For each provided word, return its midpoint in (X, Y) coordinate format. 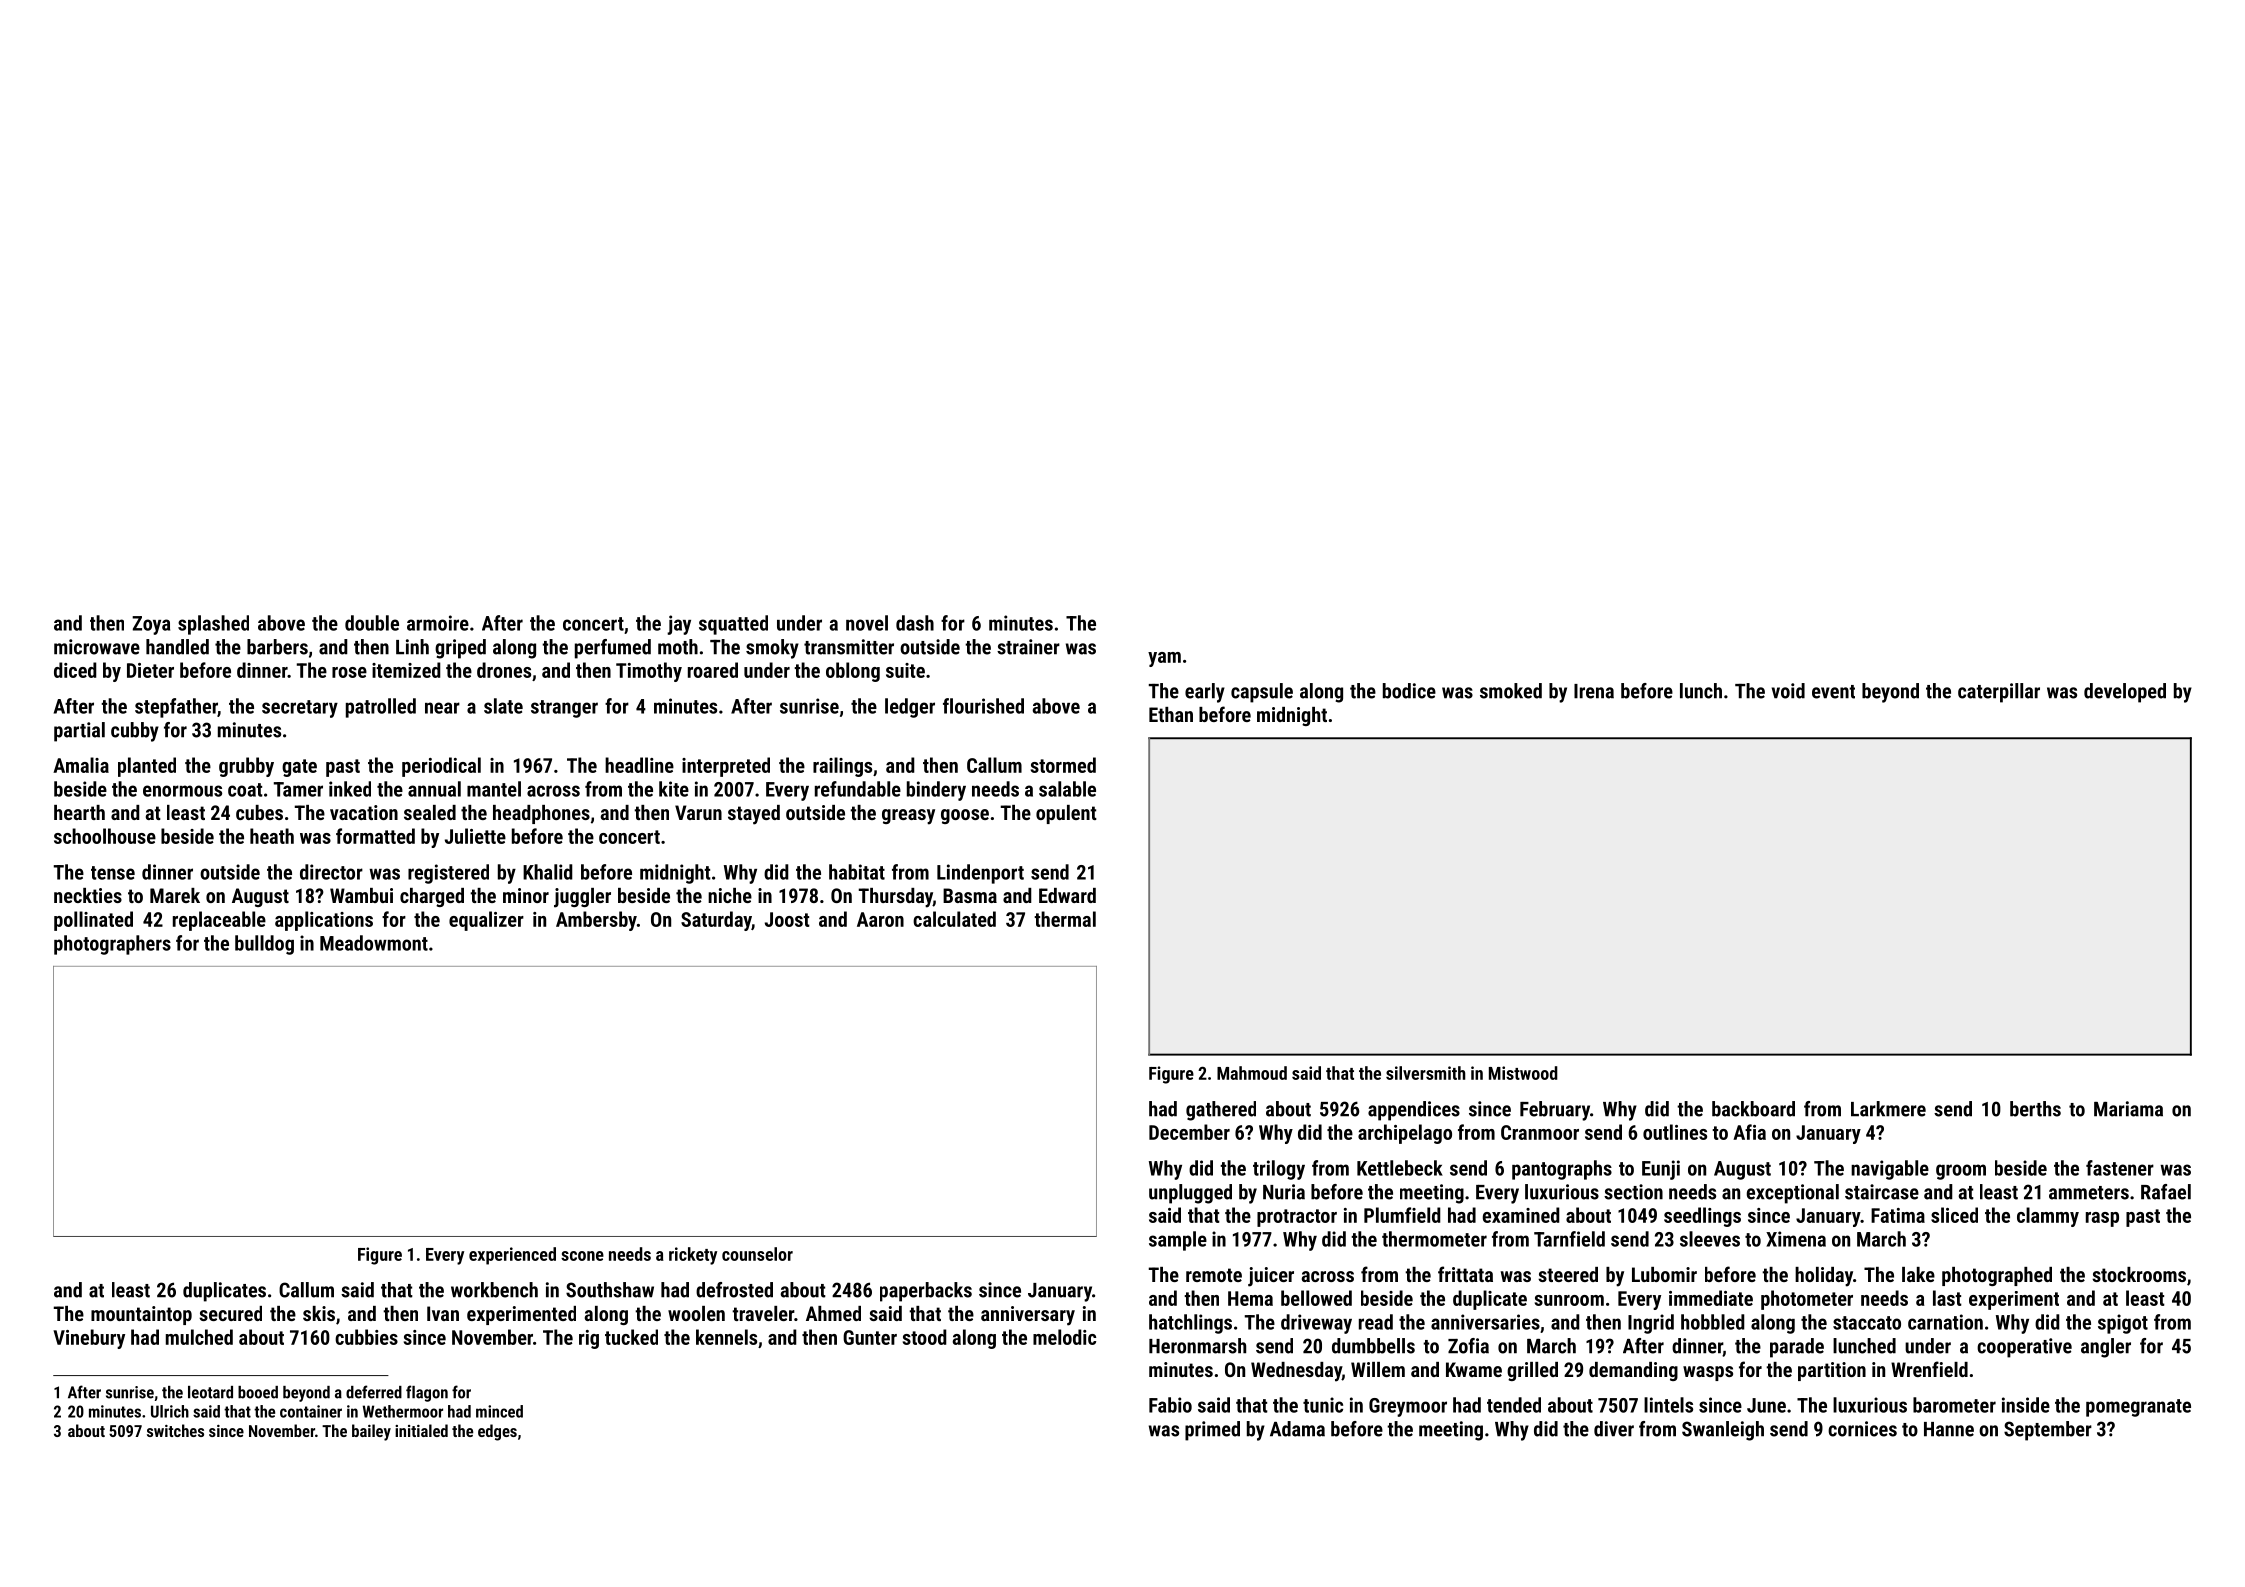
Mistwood (1523, 1073)
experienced (512, 1256)
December (1189, 1132)
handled (177, 647)
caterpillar (1999, 693)
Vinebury (89, 1339)
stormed (1063, 765)
